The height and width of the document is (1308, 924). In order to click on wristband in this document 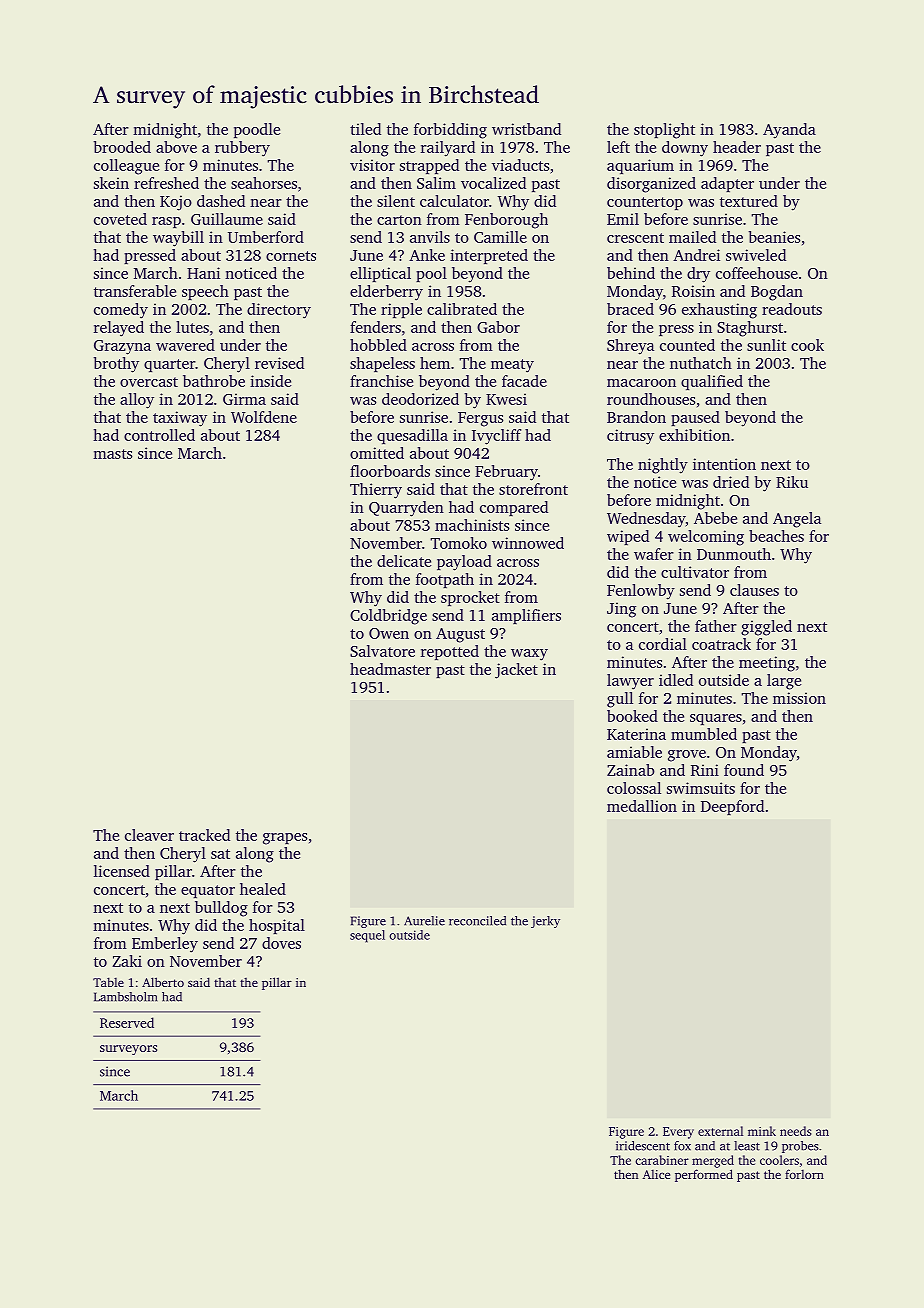, I will do `click(526, 129)`.
